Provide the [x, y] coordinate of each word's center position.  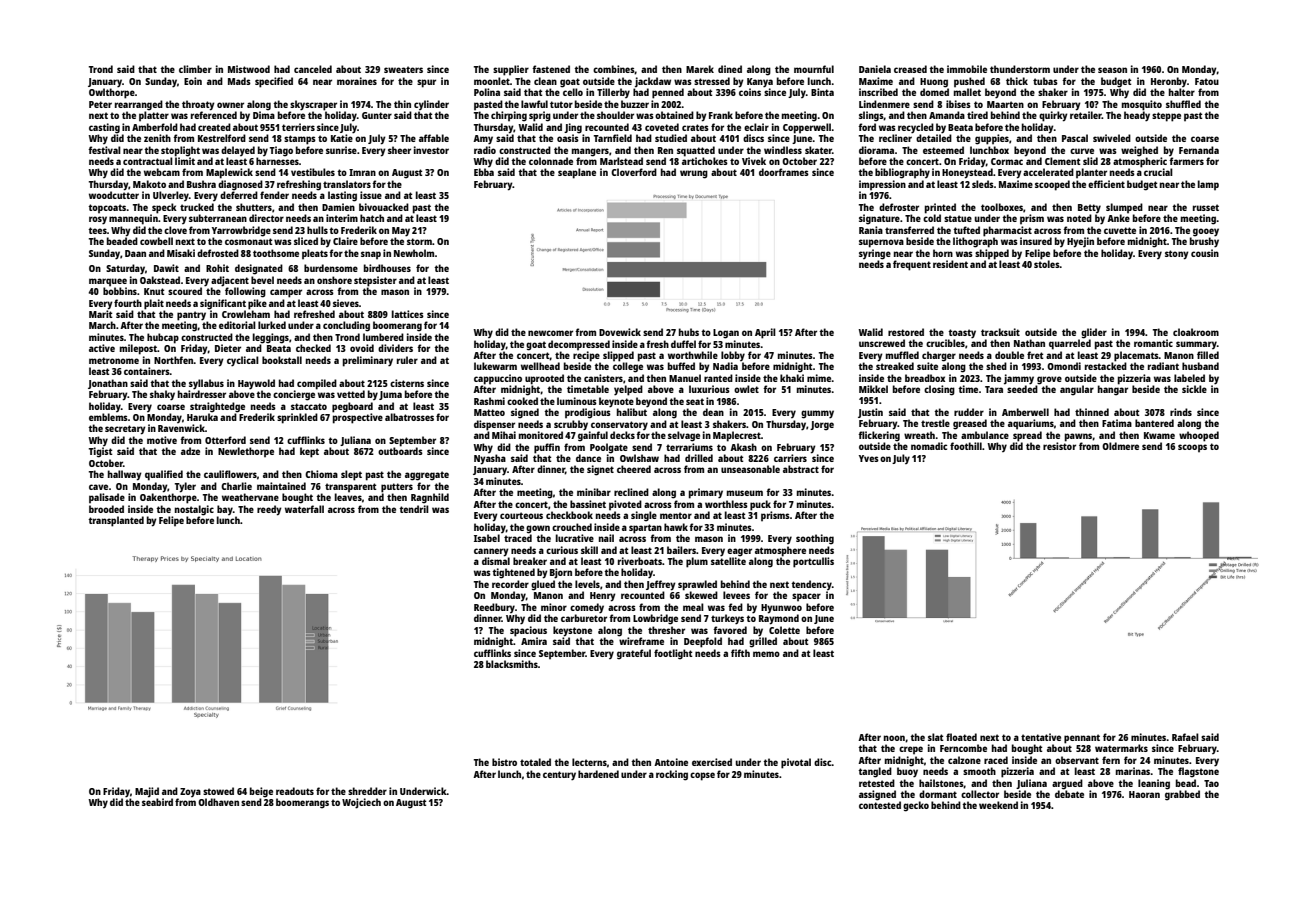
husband [1200, 366]
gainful [593, 436]
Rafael [1185, 737]
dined [730, 69]
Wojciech [361, 803]
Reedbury [494, 608]
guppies [992, 139]
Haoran [1144, 794]
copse [702, 776]
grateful [634, 654]
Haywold [256, 384]
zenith [157, 138]
